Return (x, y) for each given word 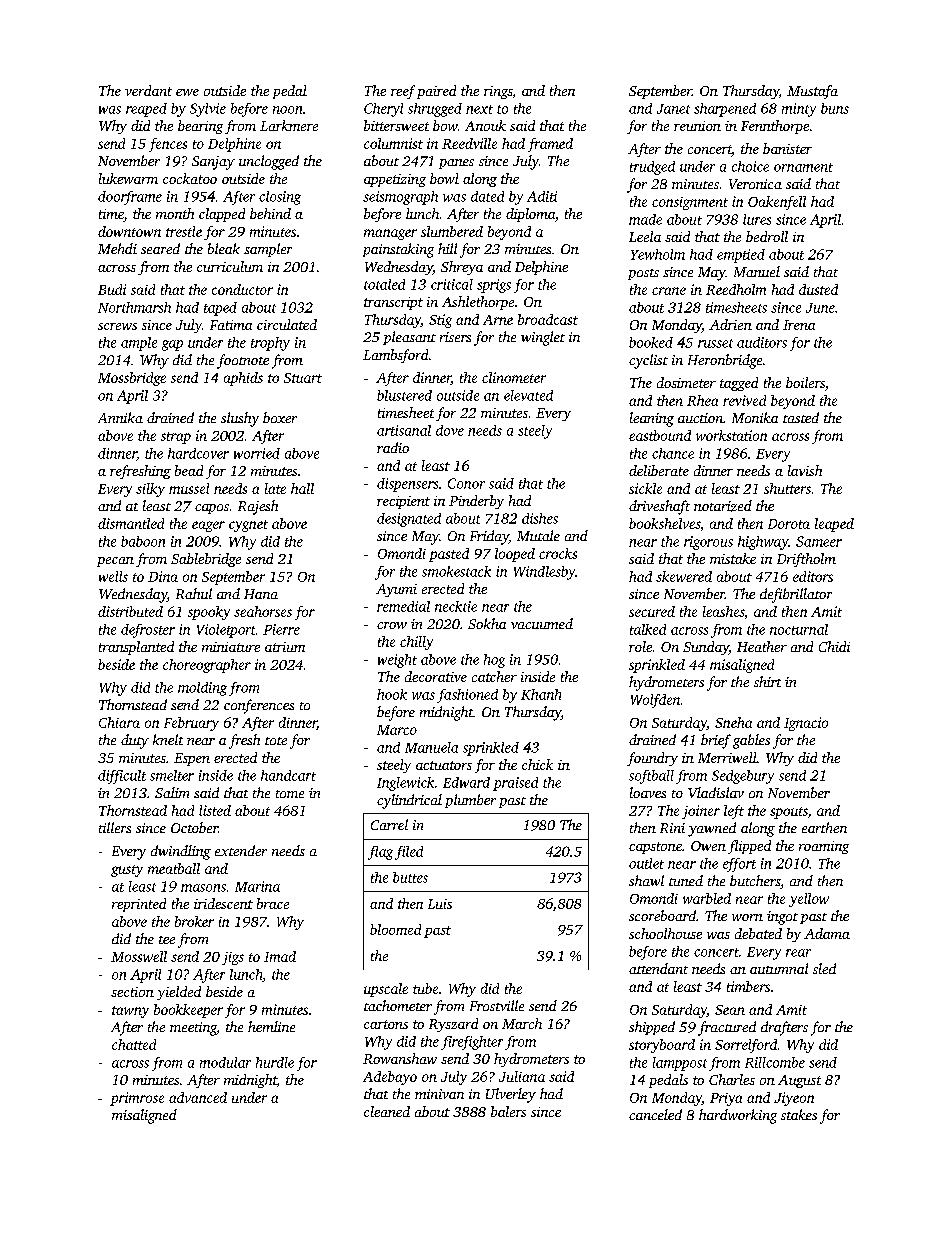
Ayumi (396, 590)
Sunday (706, 648)
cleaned (387, 1111)
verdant (148, 90)
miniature (231, 647)
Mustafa (812, 92)
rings (498, 92)
